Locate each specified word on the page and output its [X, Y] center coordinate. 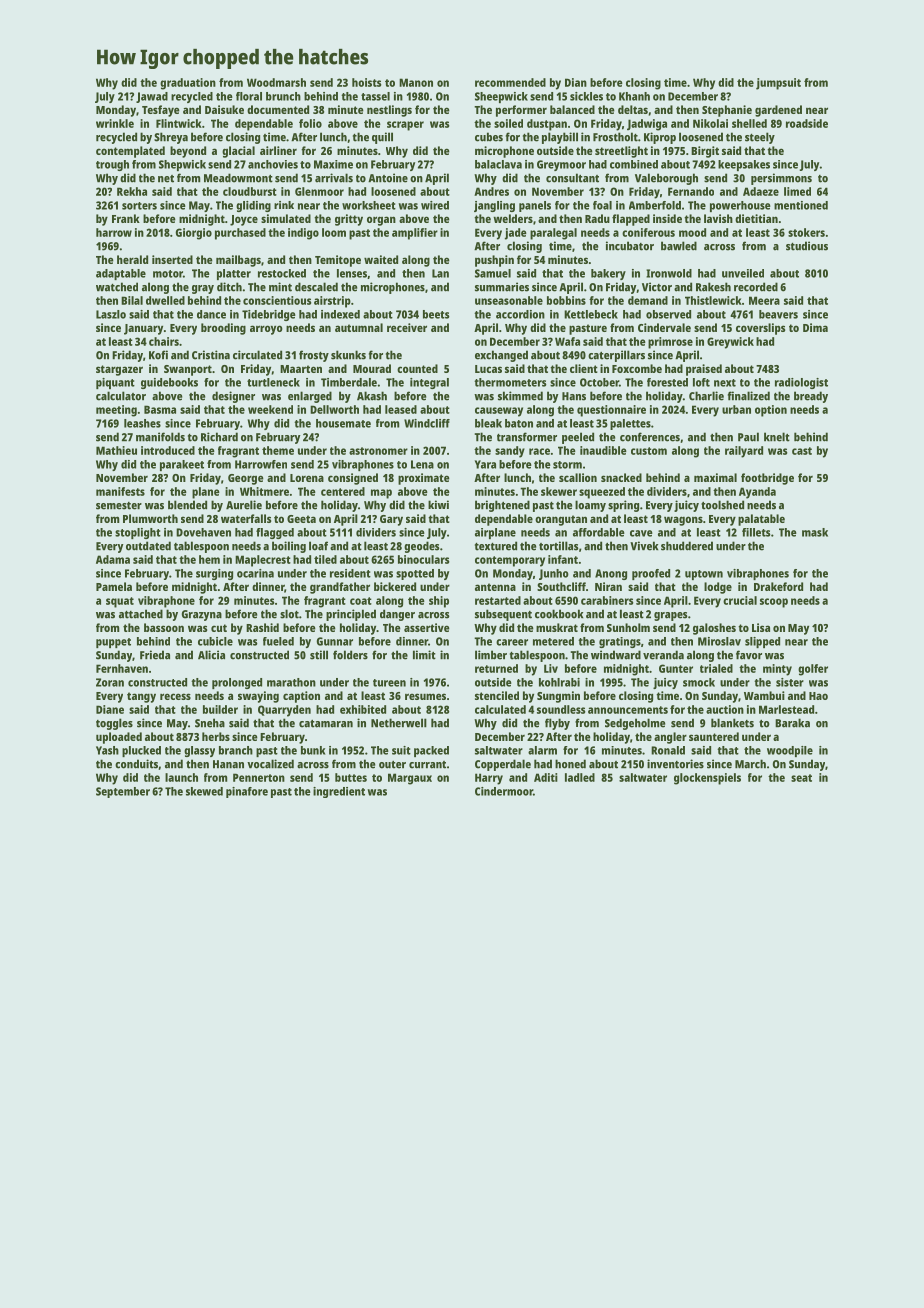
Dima [815, 327]
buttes [351, 777]
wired [435, 205]
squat [120, 602]
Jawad [152, 97]
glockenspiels [707, 779]
